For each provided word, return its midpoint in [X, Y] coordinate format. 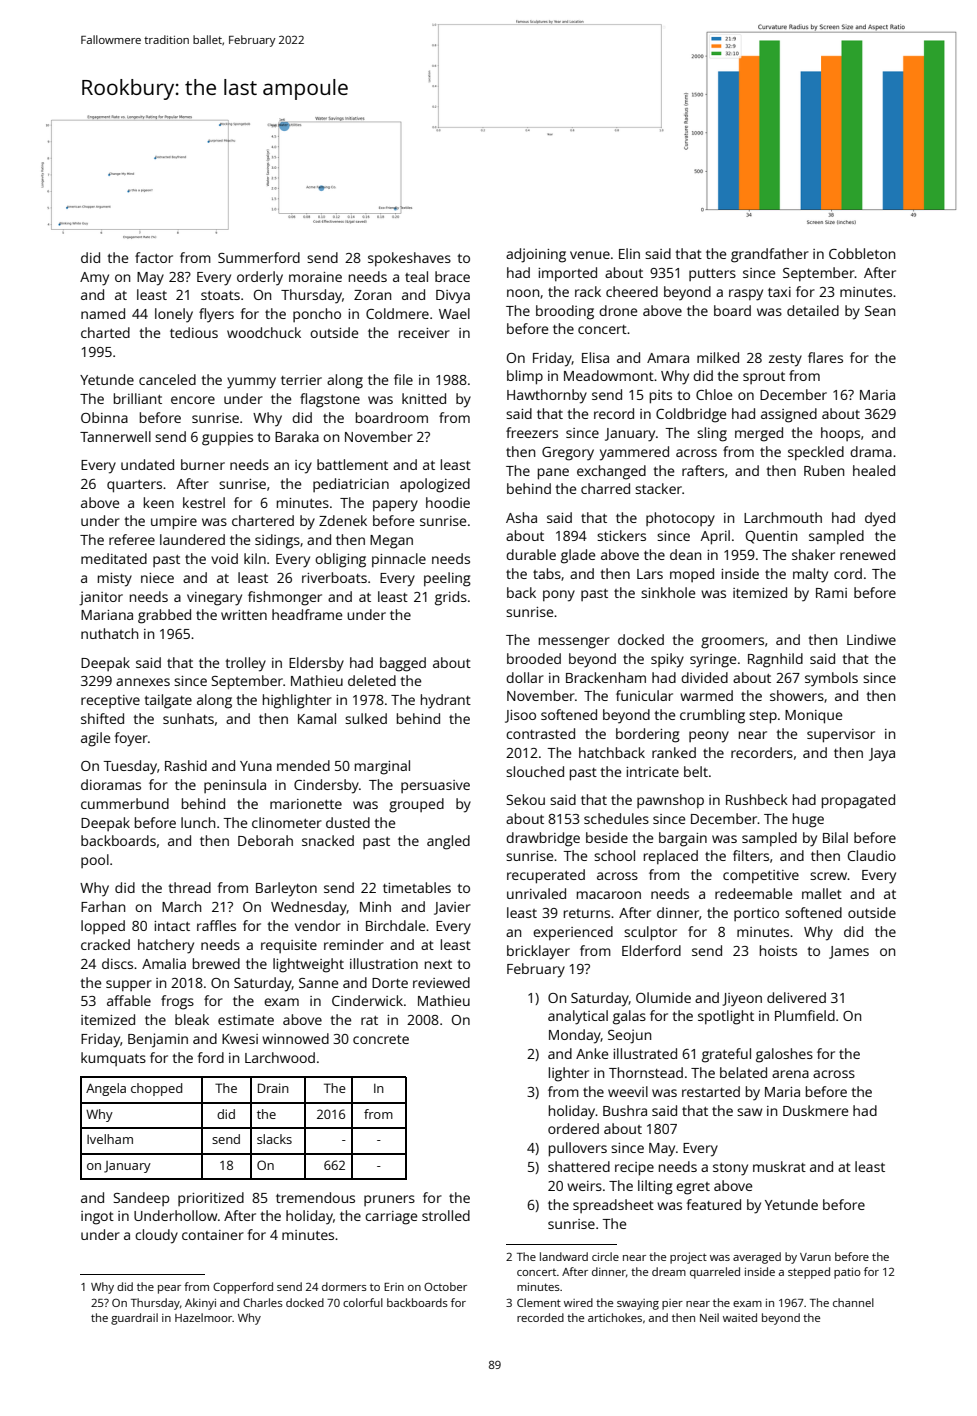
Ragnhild [775, 660]
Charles [263, 1302]
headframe [307, 614]
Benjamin [158, 1040]
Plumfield [805, 1015]
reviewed [441, 982]
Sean [880, 311]
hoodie [448, 502]
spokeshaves [409, 259]
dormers [344, 1286]
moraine [315, 277]
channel [853, 1302]
